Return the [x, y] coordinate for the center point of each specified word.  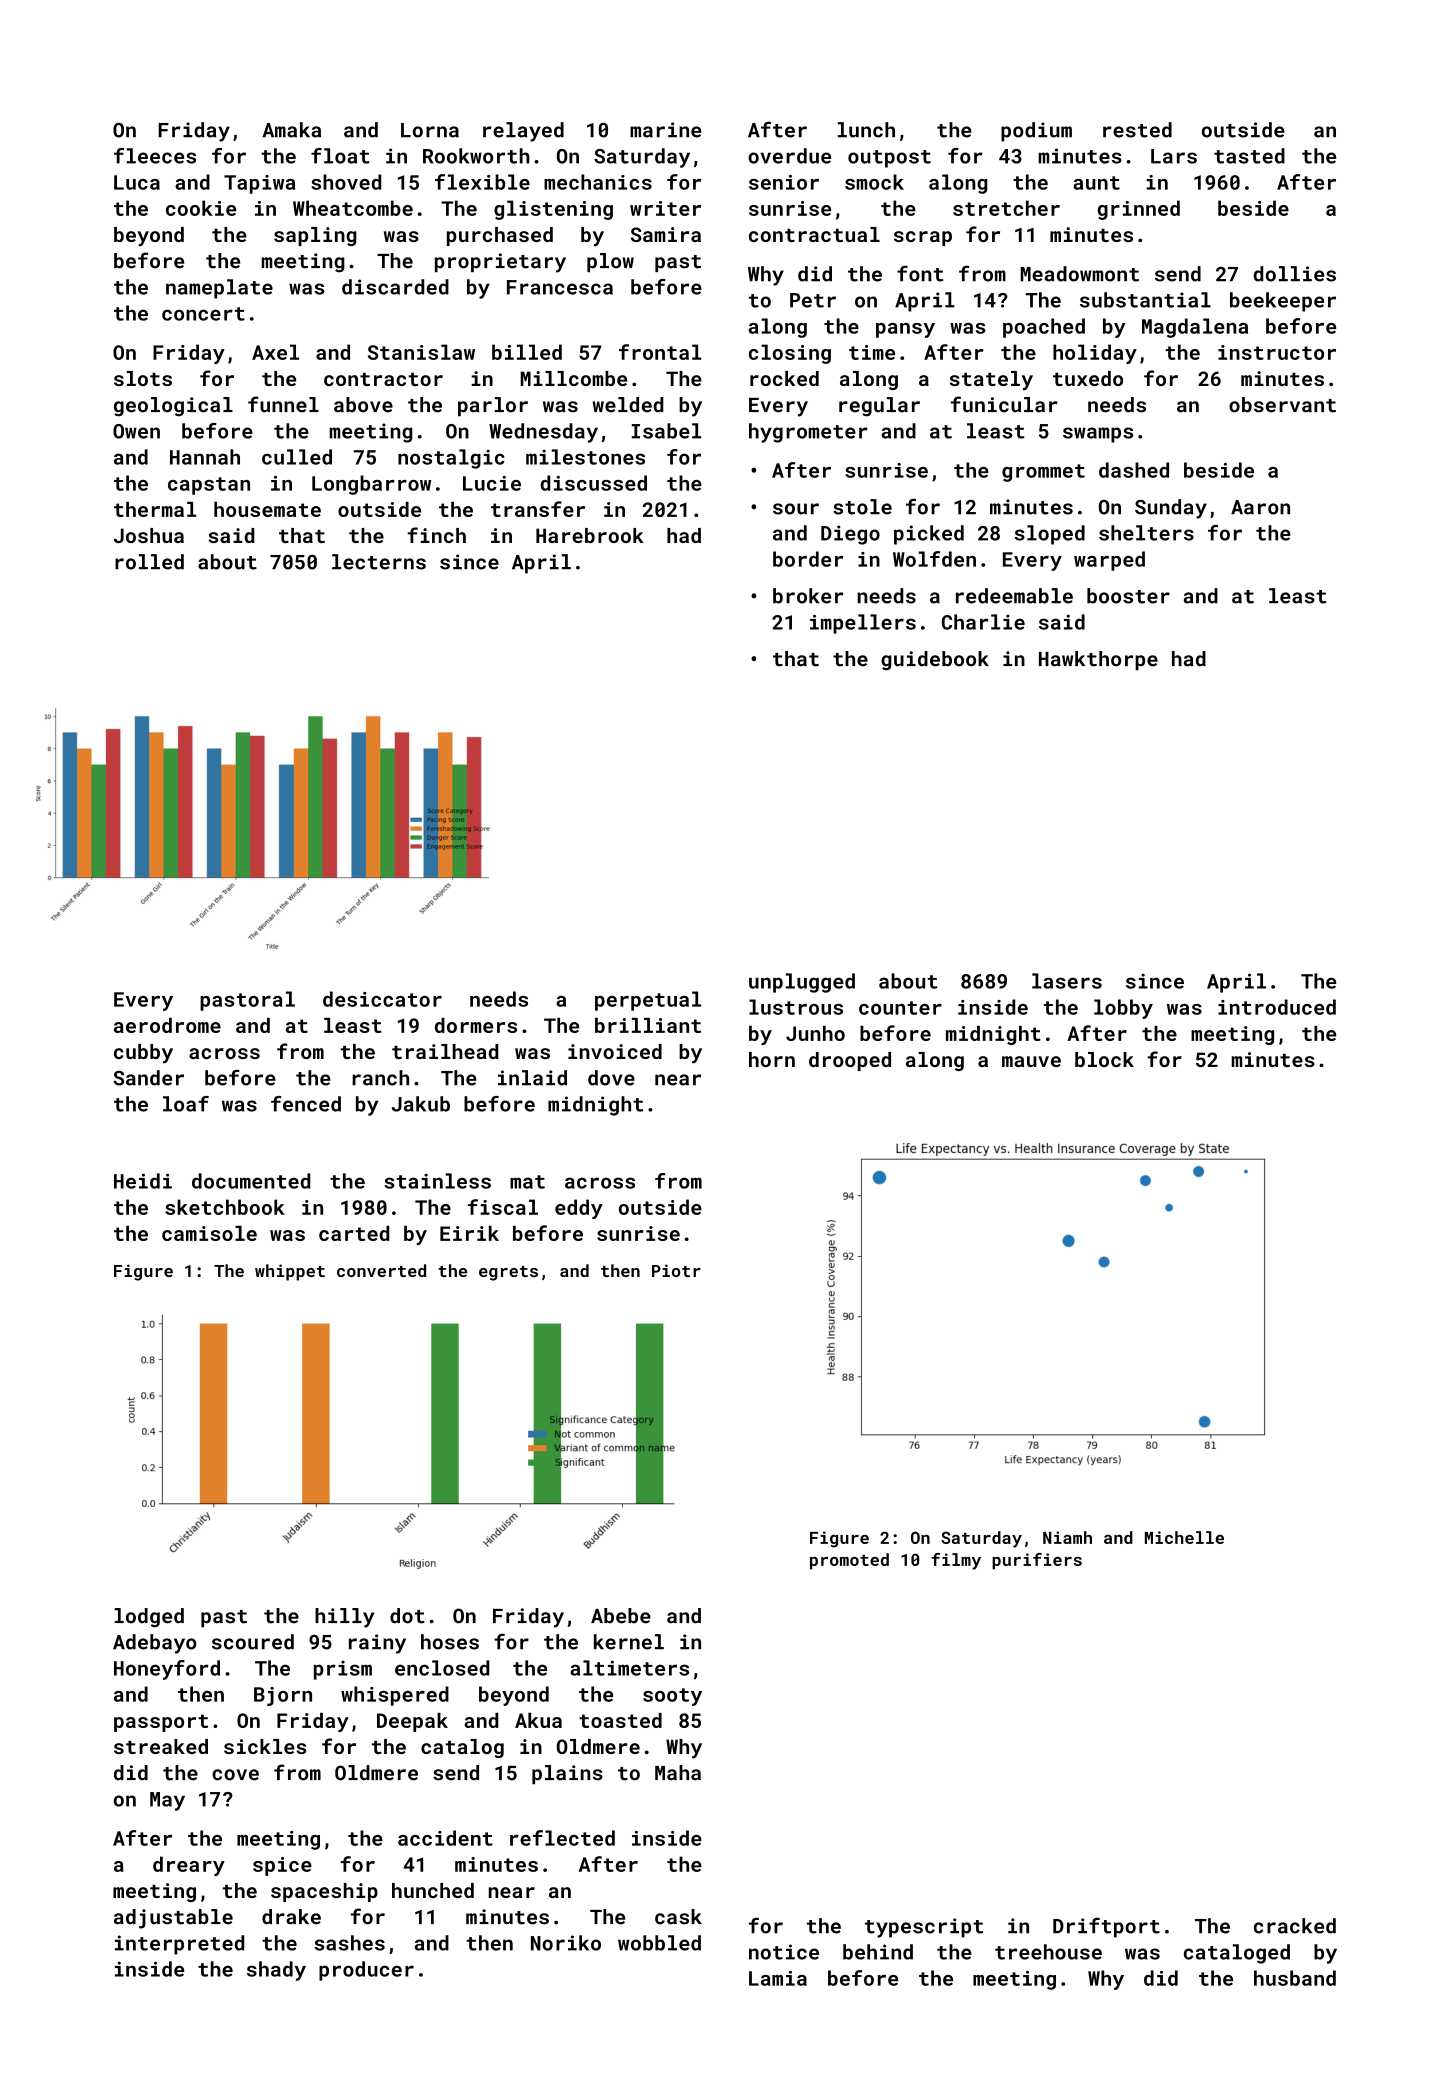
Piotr [676, 1270]
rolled [149, 562]
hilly [344, 1618]
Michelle [1184, 1537]
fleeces [155, 156]
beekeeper [1283, 302]
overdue [789, 156]
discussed [593, 483]
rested [1137, 130]
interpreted [179, 1945]
